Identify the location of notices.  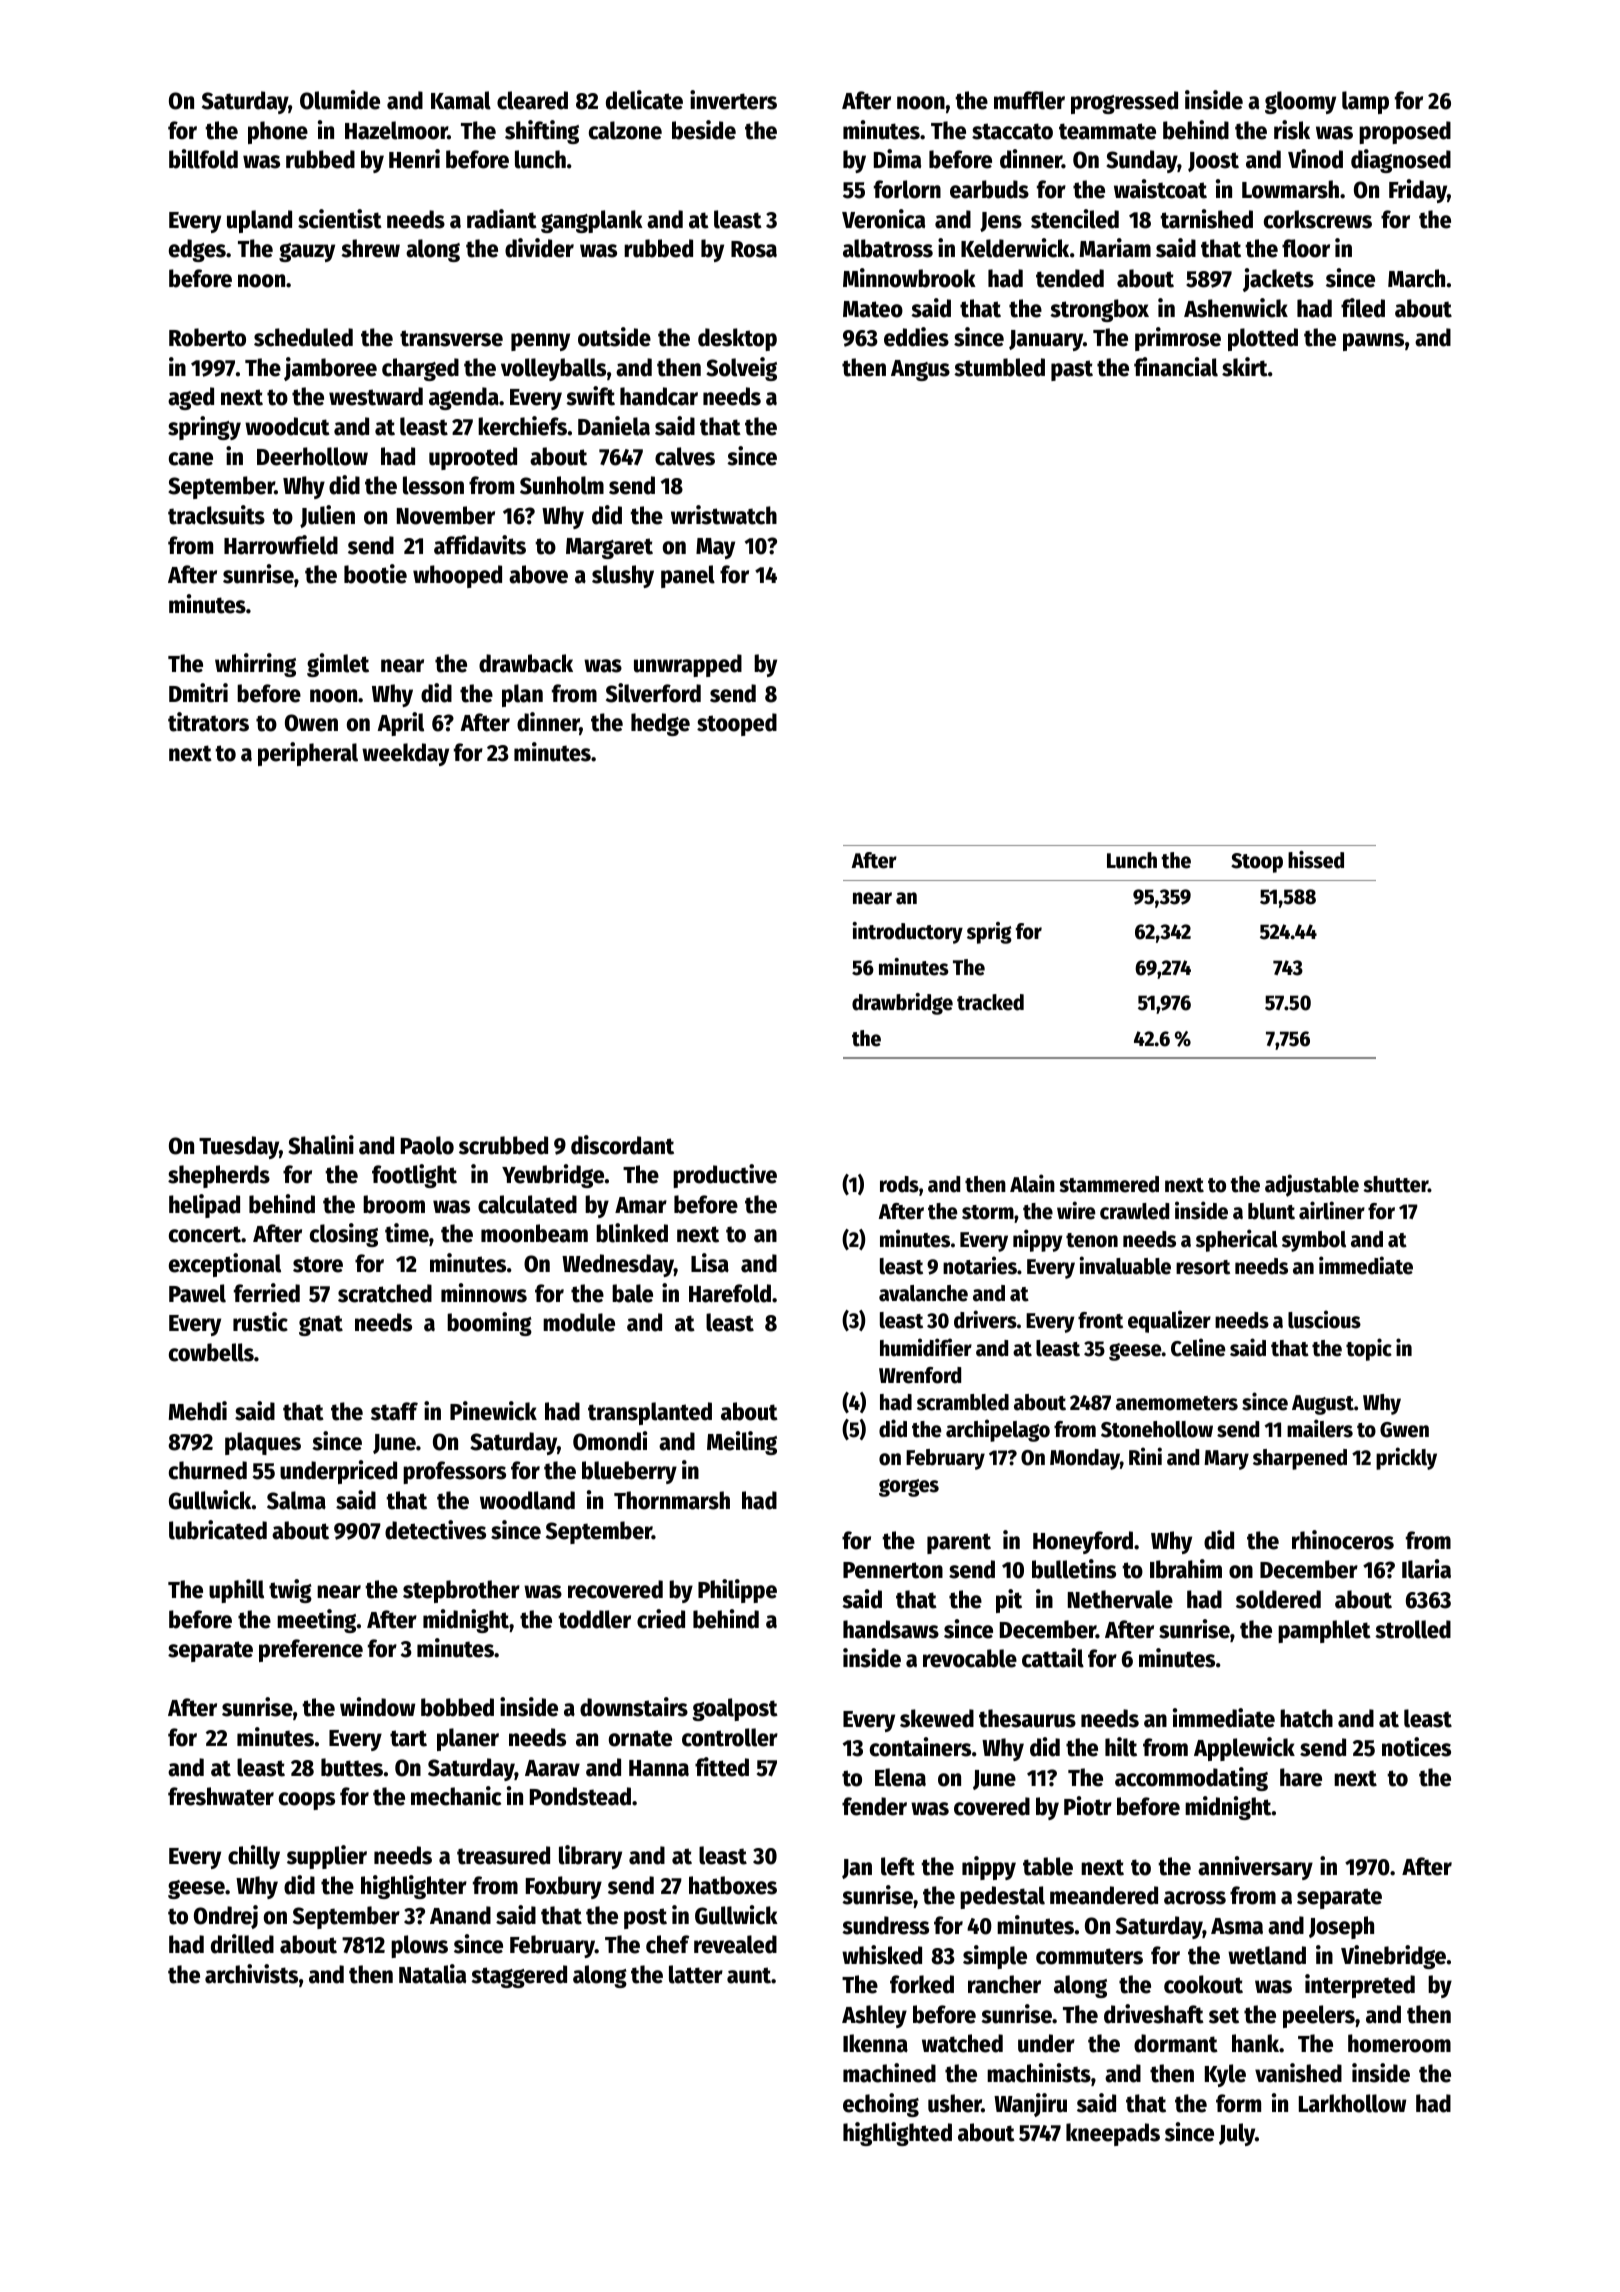
(1416, 1747).
